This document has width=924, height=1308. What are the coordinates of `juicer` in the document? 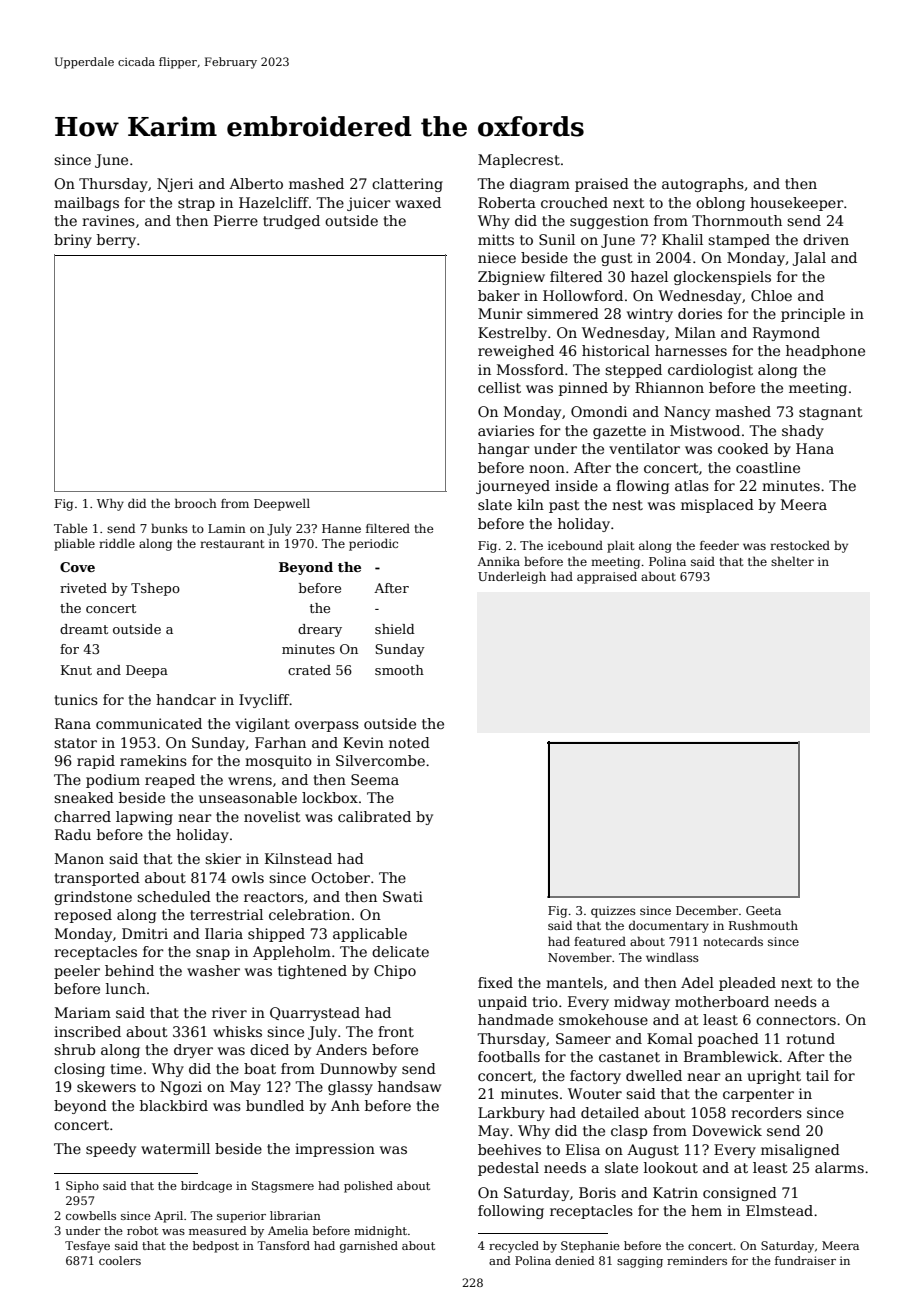 It's located at (369, 204).
